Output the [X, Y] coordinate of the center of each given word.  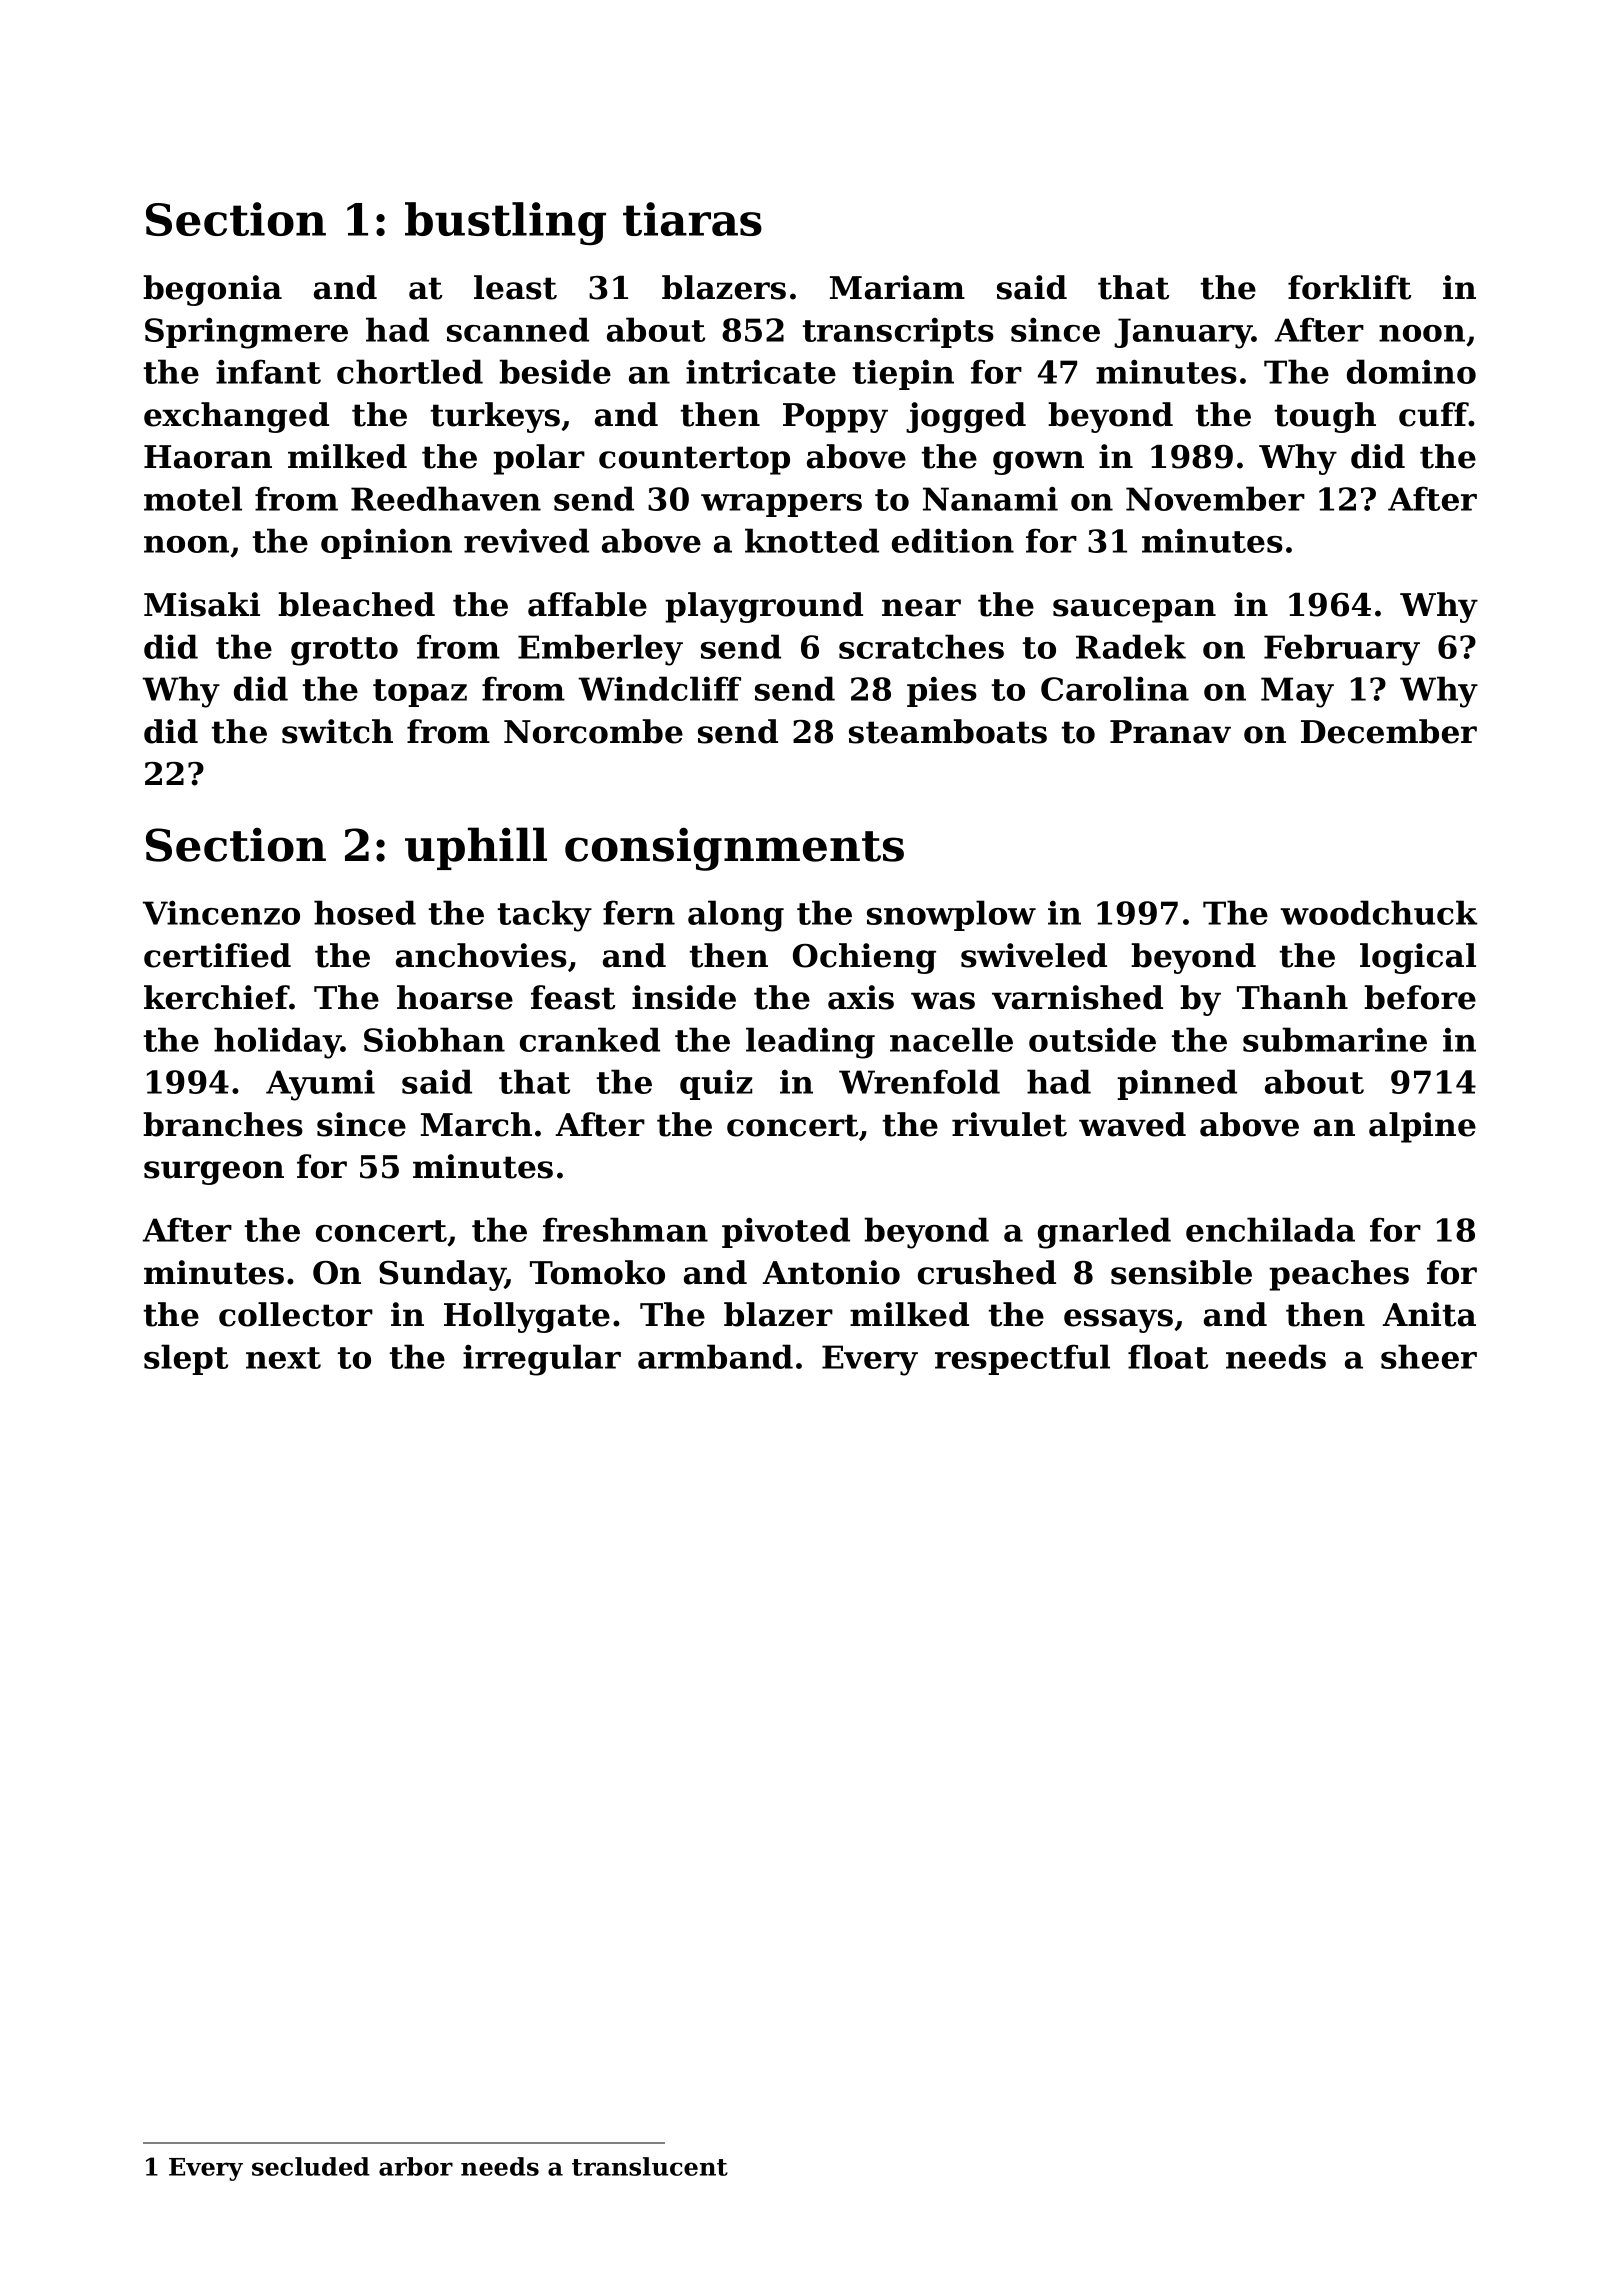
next [283, 1358]
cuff [1434, 414]
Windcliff [659, 688]
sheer [1429, 1356]
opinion [386, 543]
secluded [311, 2166]
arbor [416, 2166]
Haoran [208, 457]
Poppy [835, 418]
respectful [1022, 1359]
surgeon [214, 1173]
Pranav [1170, 732]
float [1168, 1356]
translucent [650, 2166]
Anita [1429, 1314]
